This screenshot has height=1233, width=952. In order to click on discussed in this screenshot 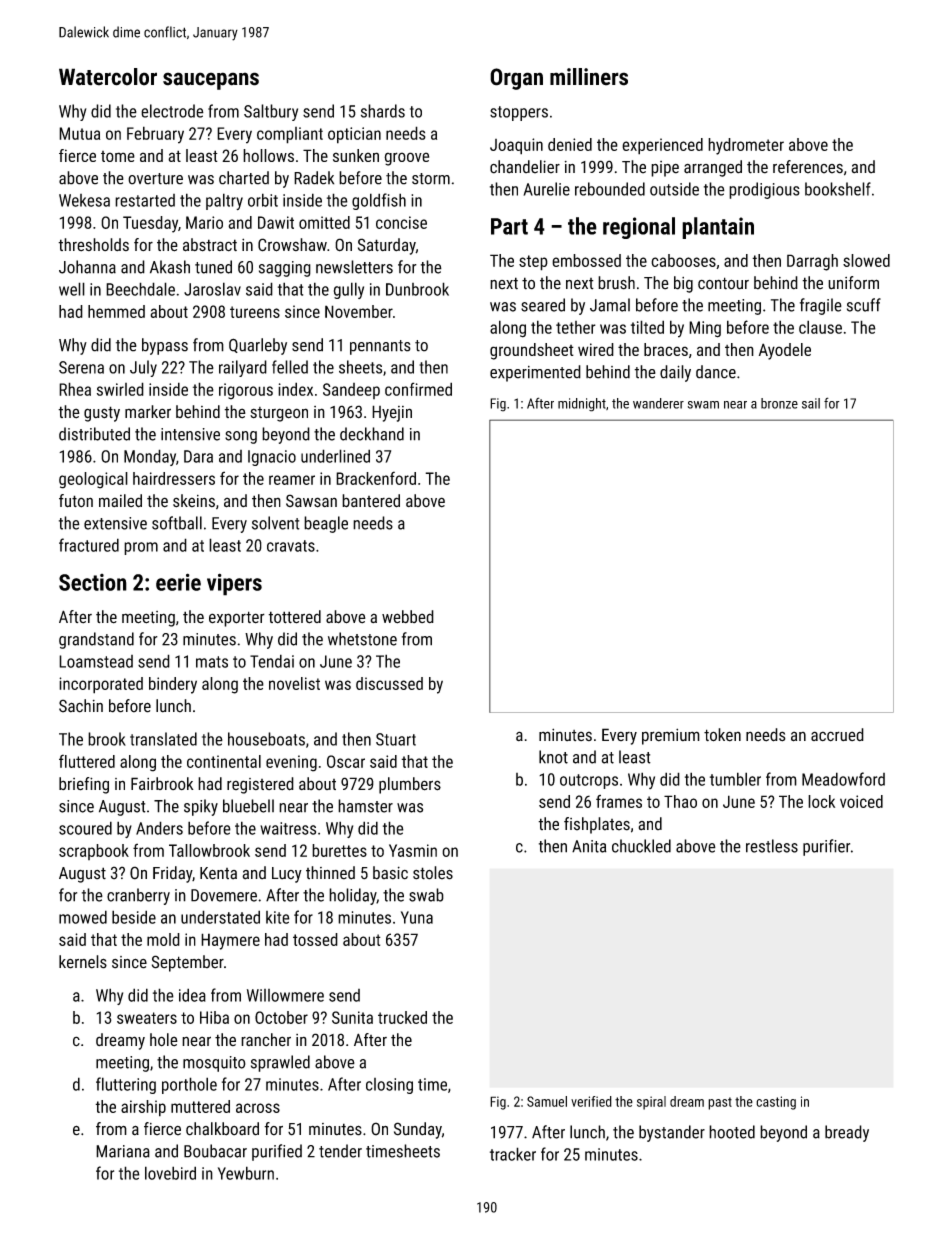, I will do `click(389, 683)`.
